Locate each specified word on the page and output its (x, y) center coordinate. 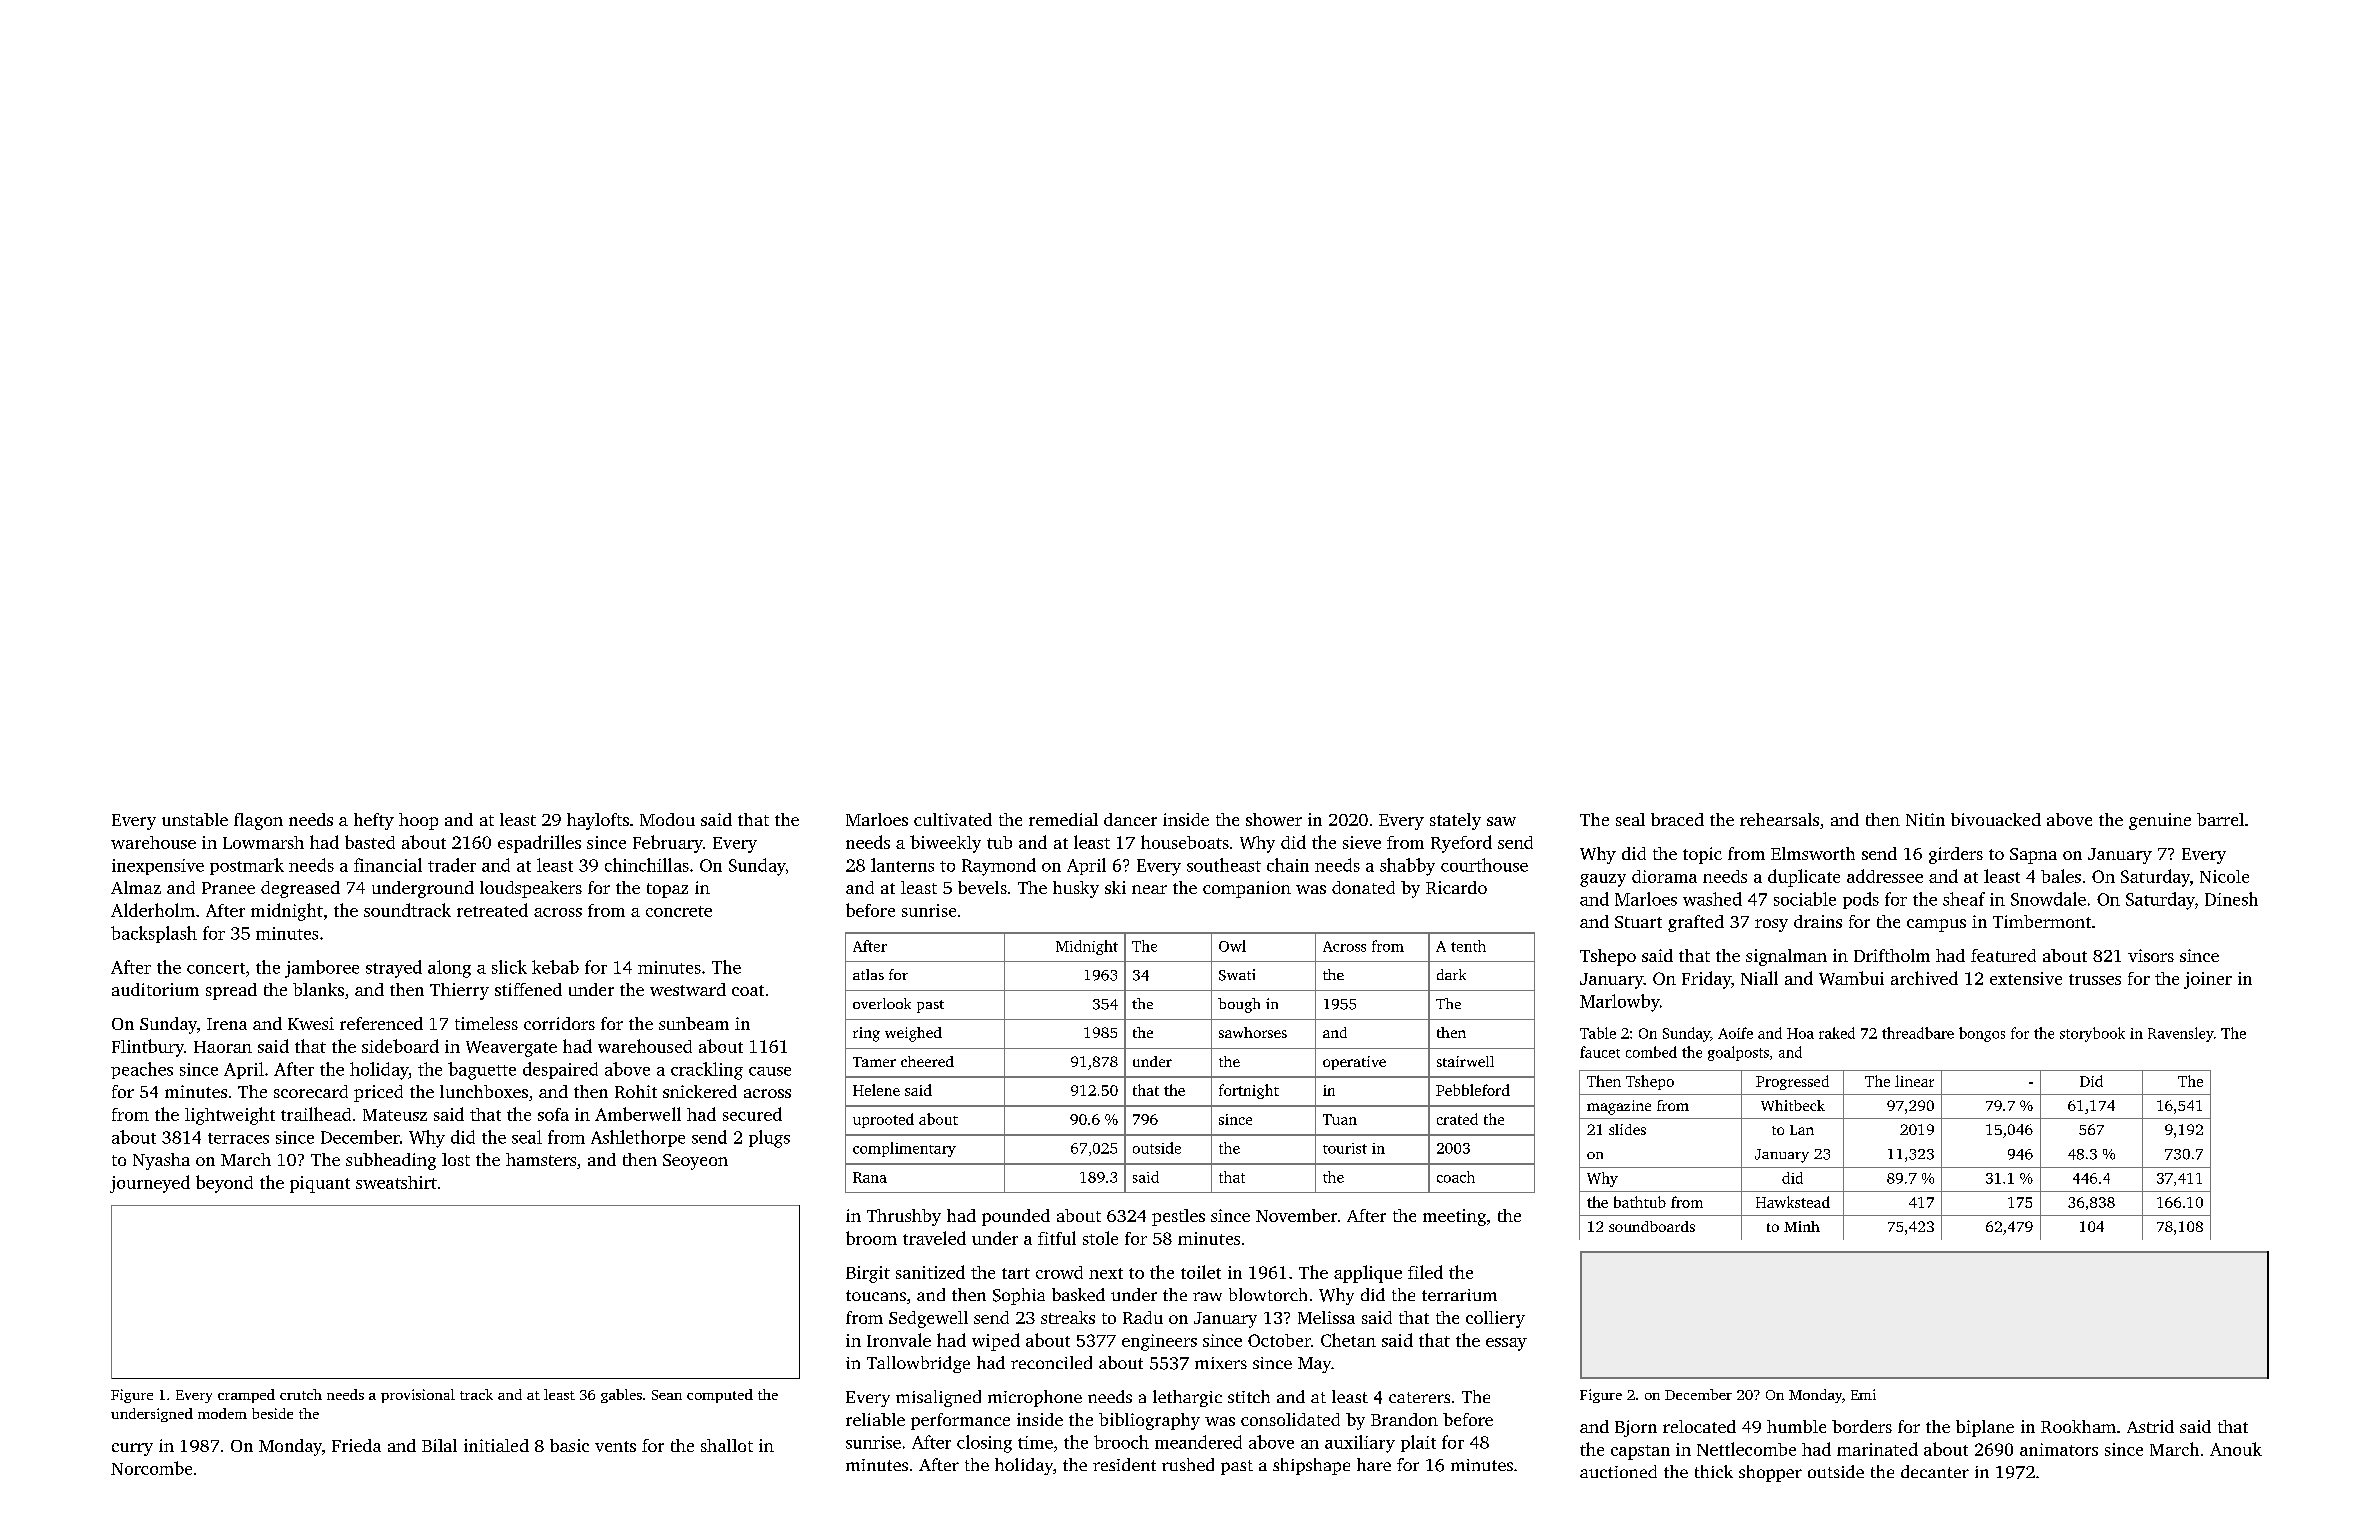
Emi (1863, 1394)
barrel (2220, 819)
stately (1455, 821)
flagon (258, 821)
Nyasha (161, 1161)
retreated (492, 910)
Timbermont (2042, 921)
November (1296, 1215)
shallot (727, 1445)
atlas (868, 974)
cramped (246, 1396)
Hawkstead (1793, 1202)
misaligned (938, 1398)
